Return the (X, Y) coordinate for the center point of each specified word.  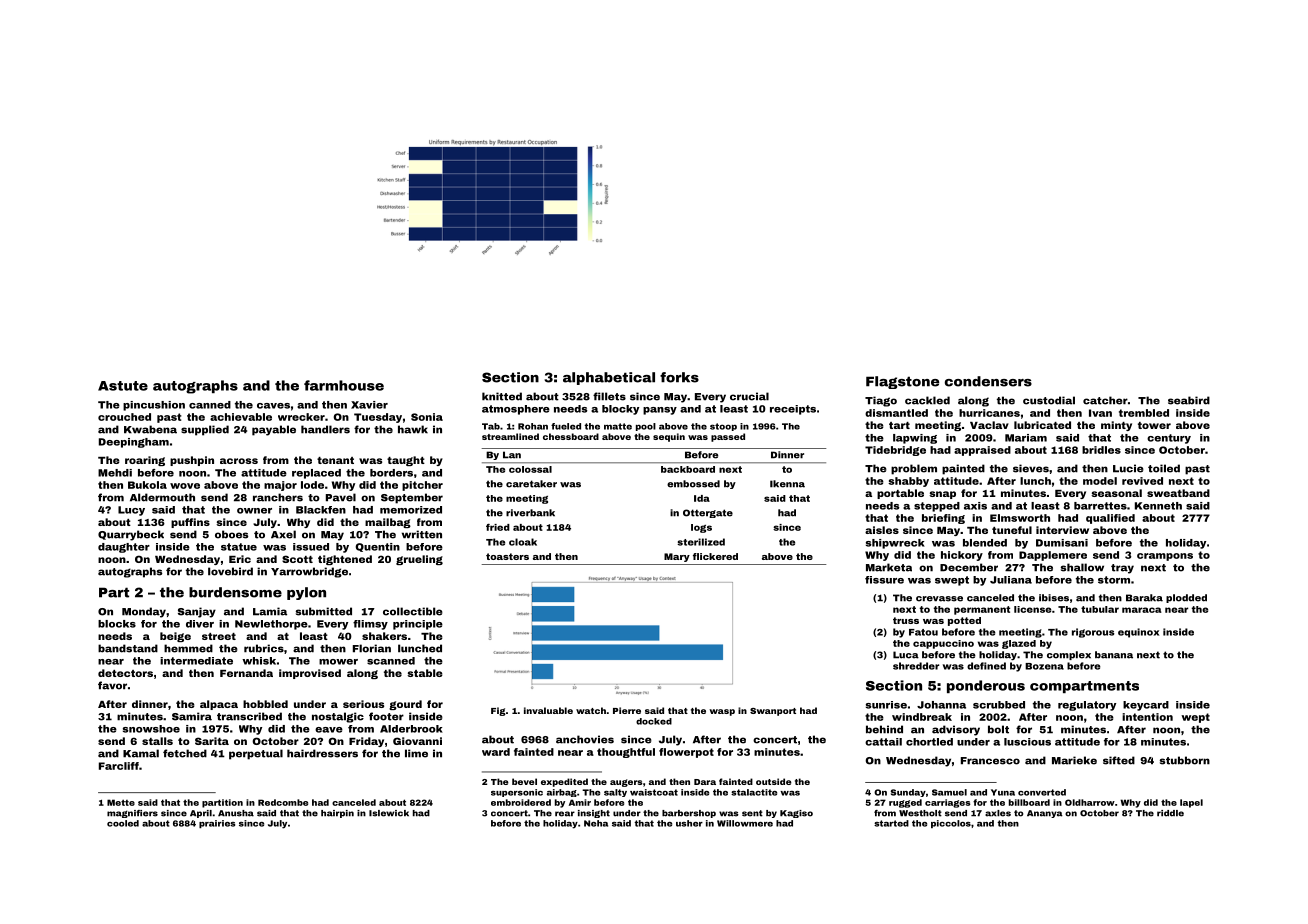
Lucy (131, 511)
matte (618, 426)
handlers (325, 429)
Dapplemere (1053, 556)
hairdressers (322, 753)
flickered (715, 556)
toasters (507, 556)
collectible (413, 611)
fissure (884, 580)
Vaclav (989, 425)
